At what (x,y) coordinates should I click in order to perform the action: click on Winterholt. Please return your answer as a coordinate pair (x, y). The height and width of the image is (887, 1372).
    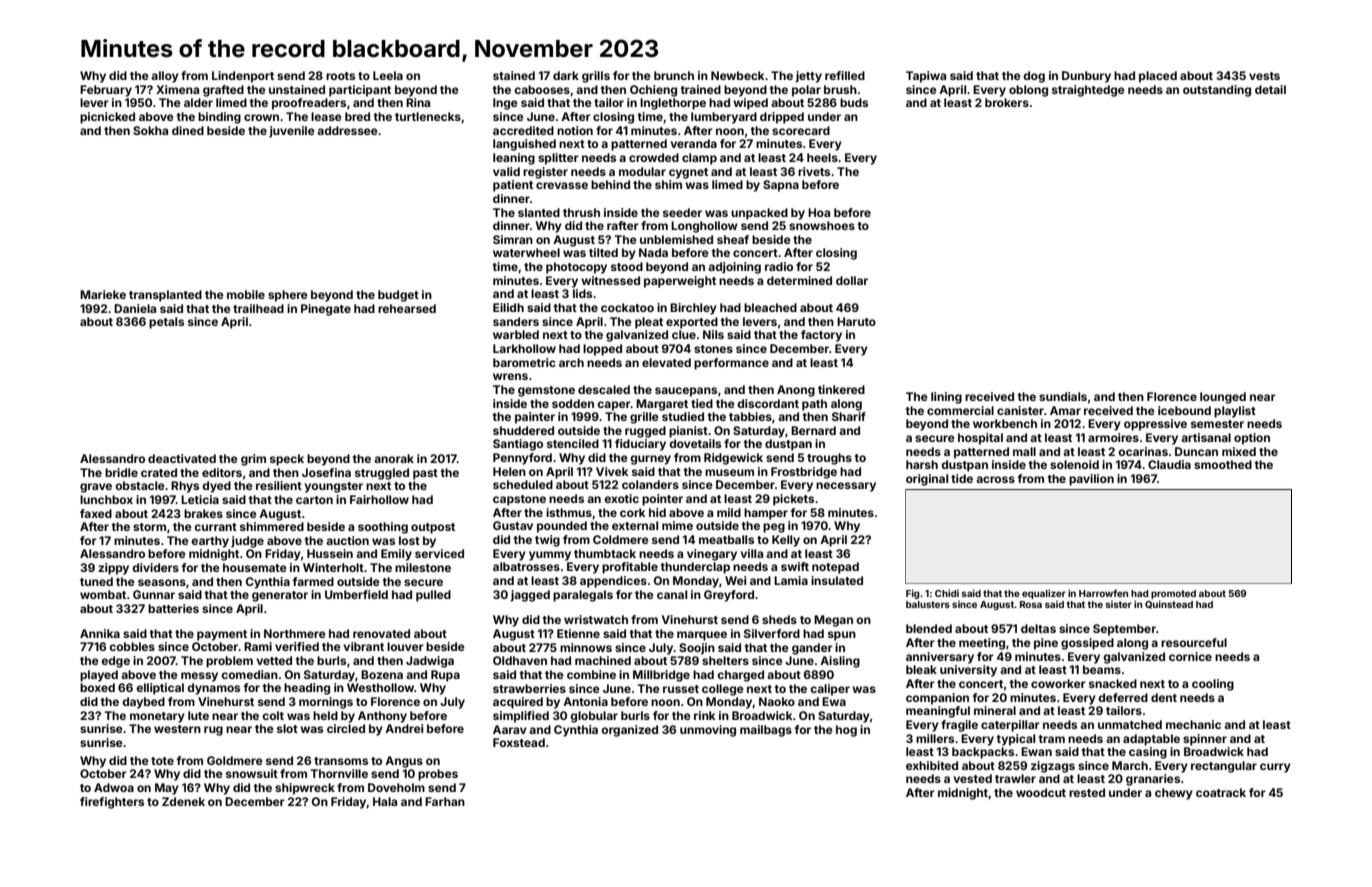
    Looking at the image, I should click on (333, 567).
